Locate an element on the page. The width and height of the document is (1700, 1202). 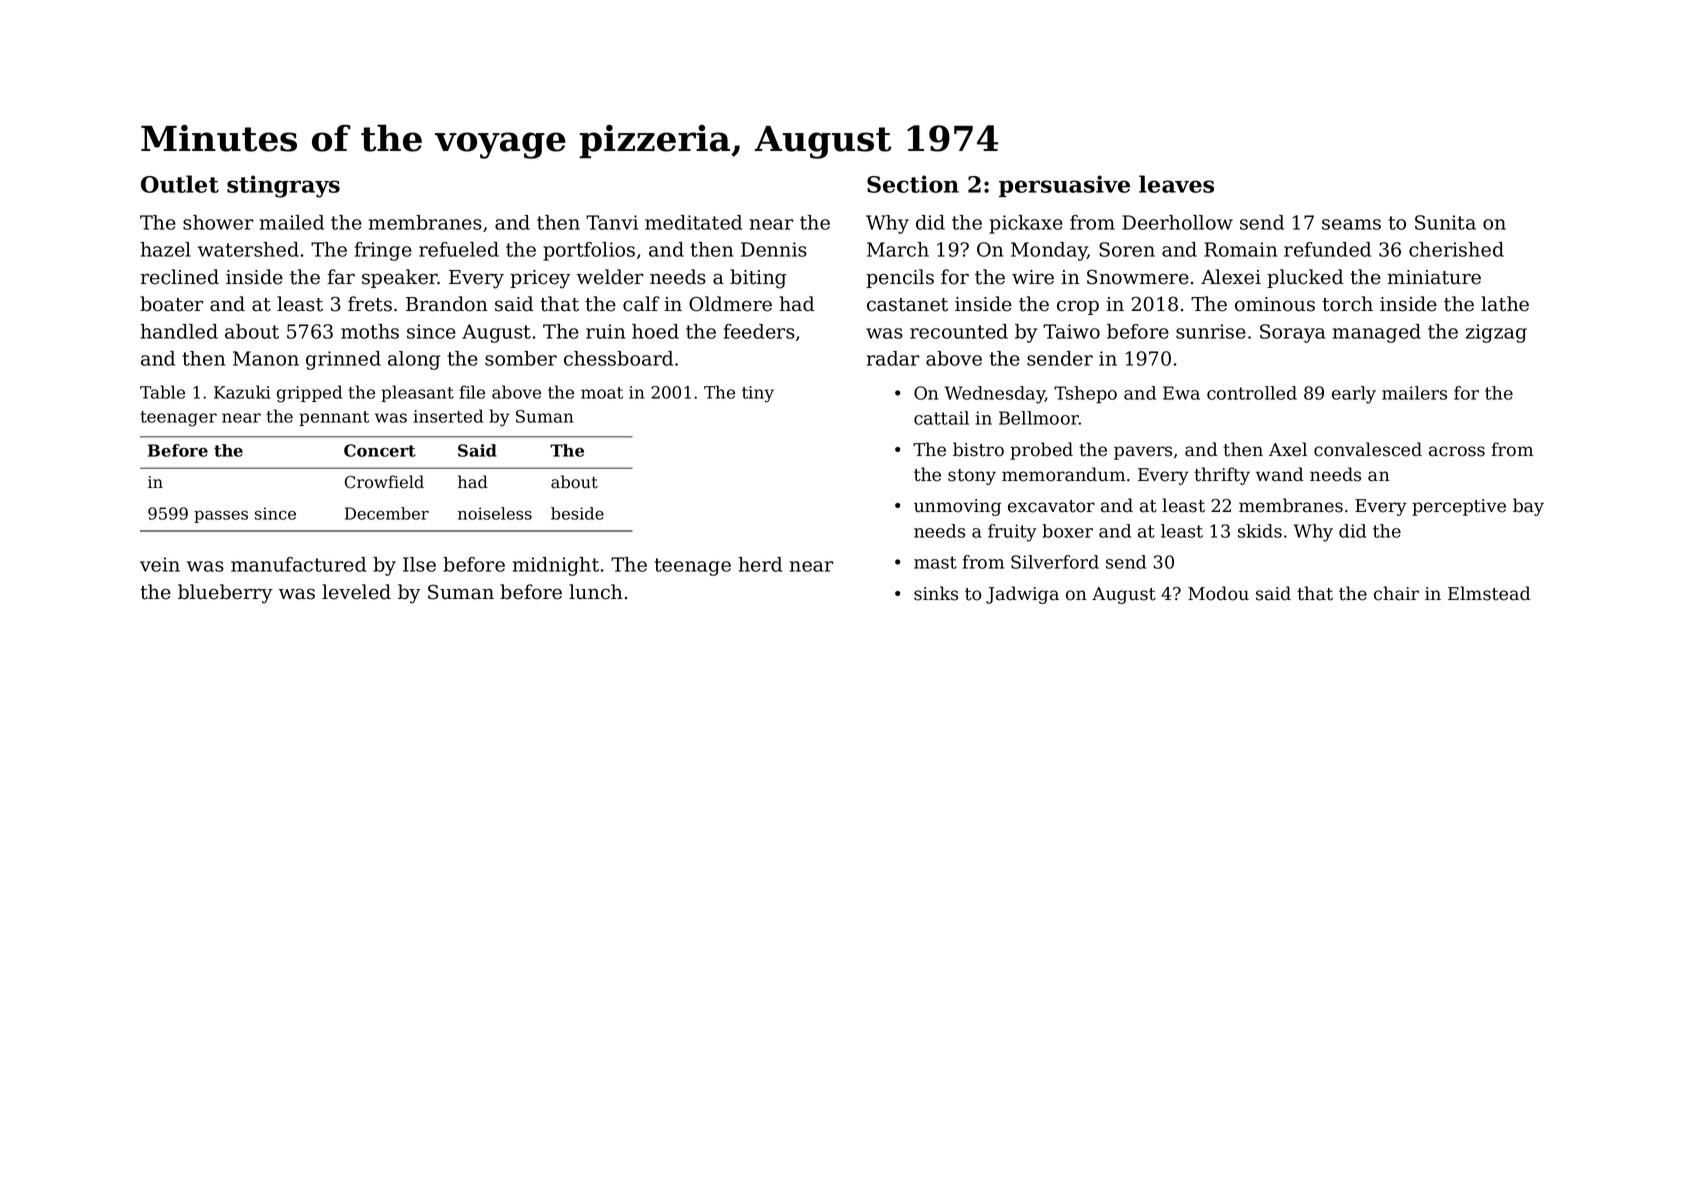
refueled is located at coordinates (459, 249).
